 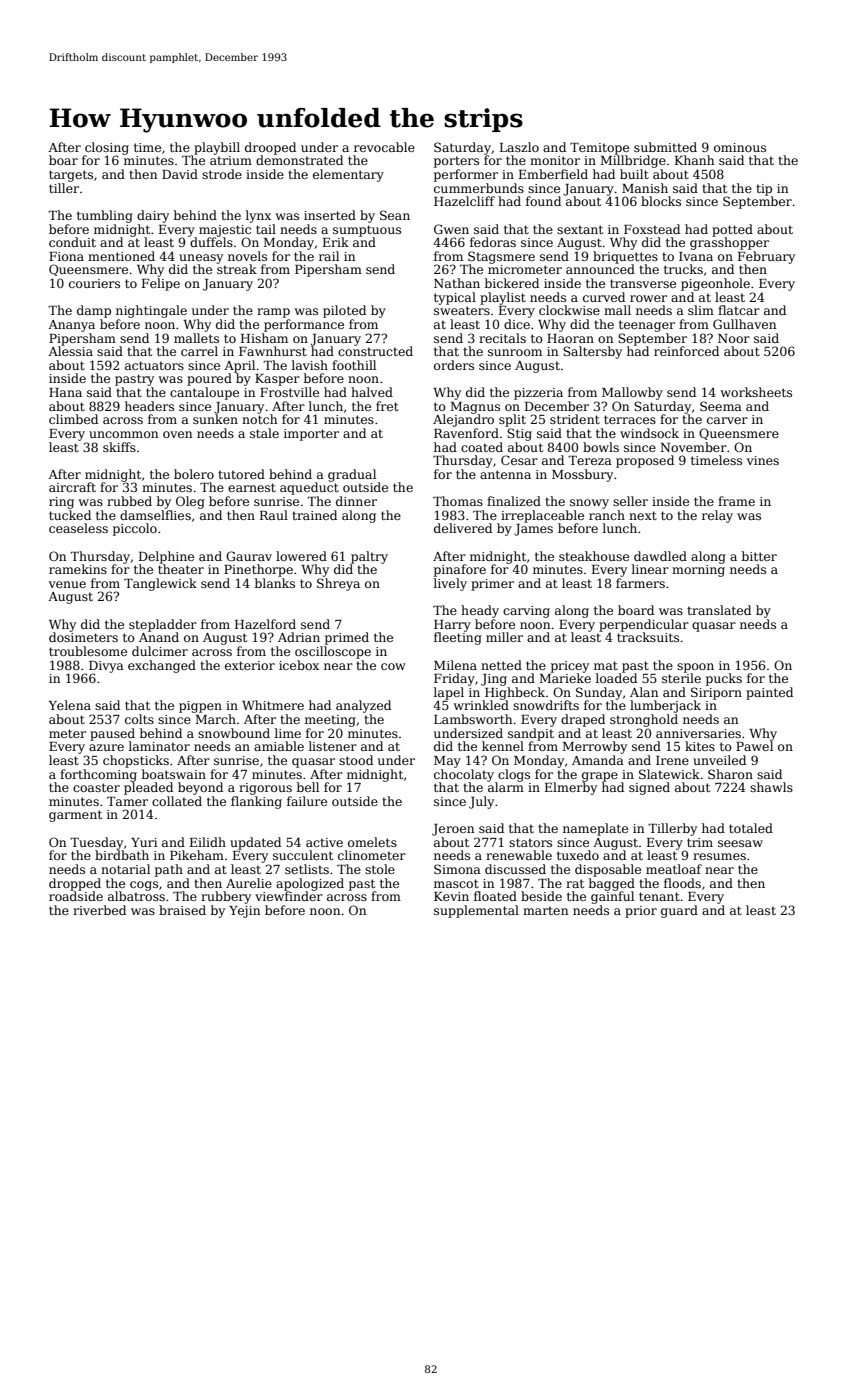 What do you see at coordinates (695, 668) in the screenshot?
I see `spoon` at bounding box center [695, 668].
